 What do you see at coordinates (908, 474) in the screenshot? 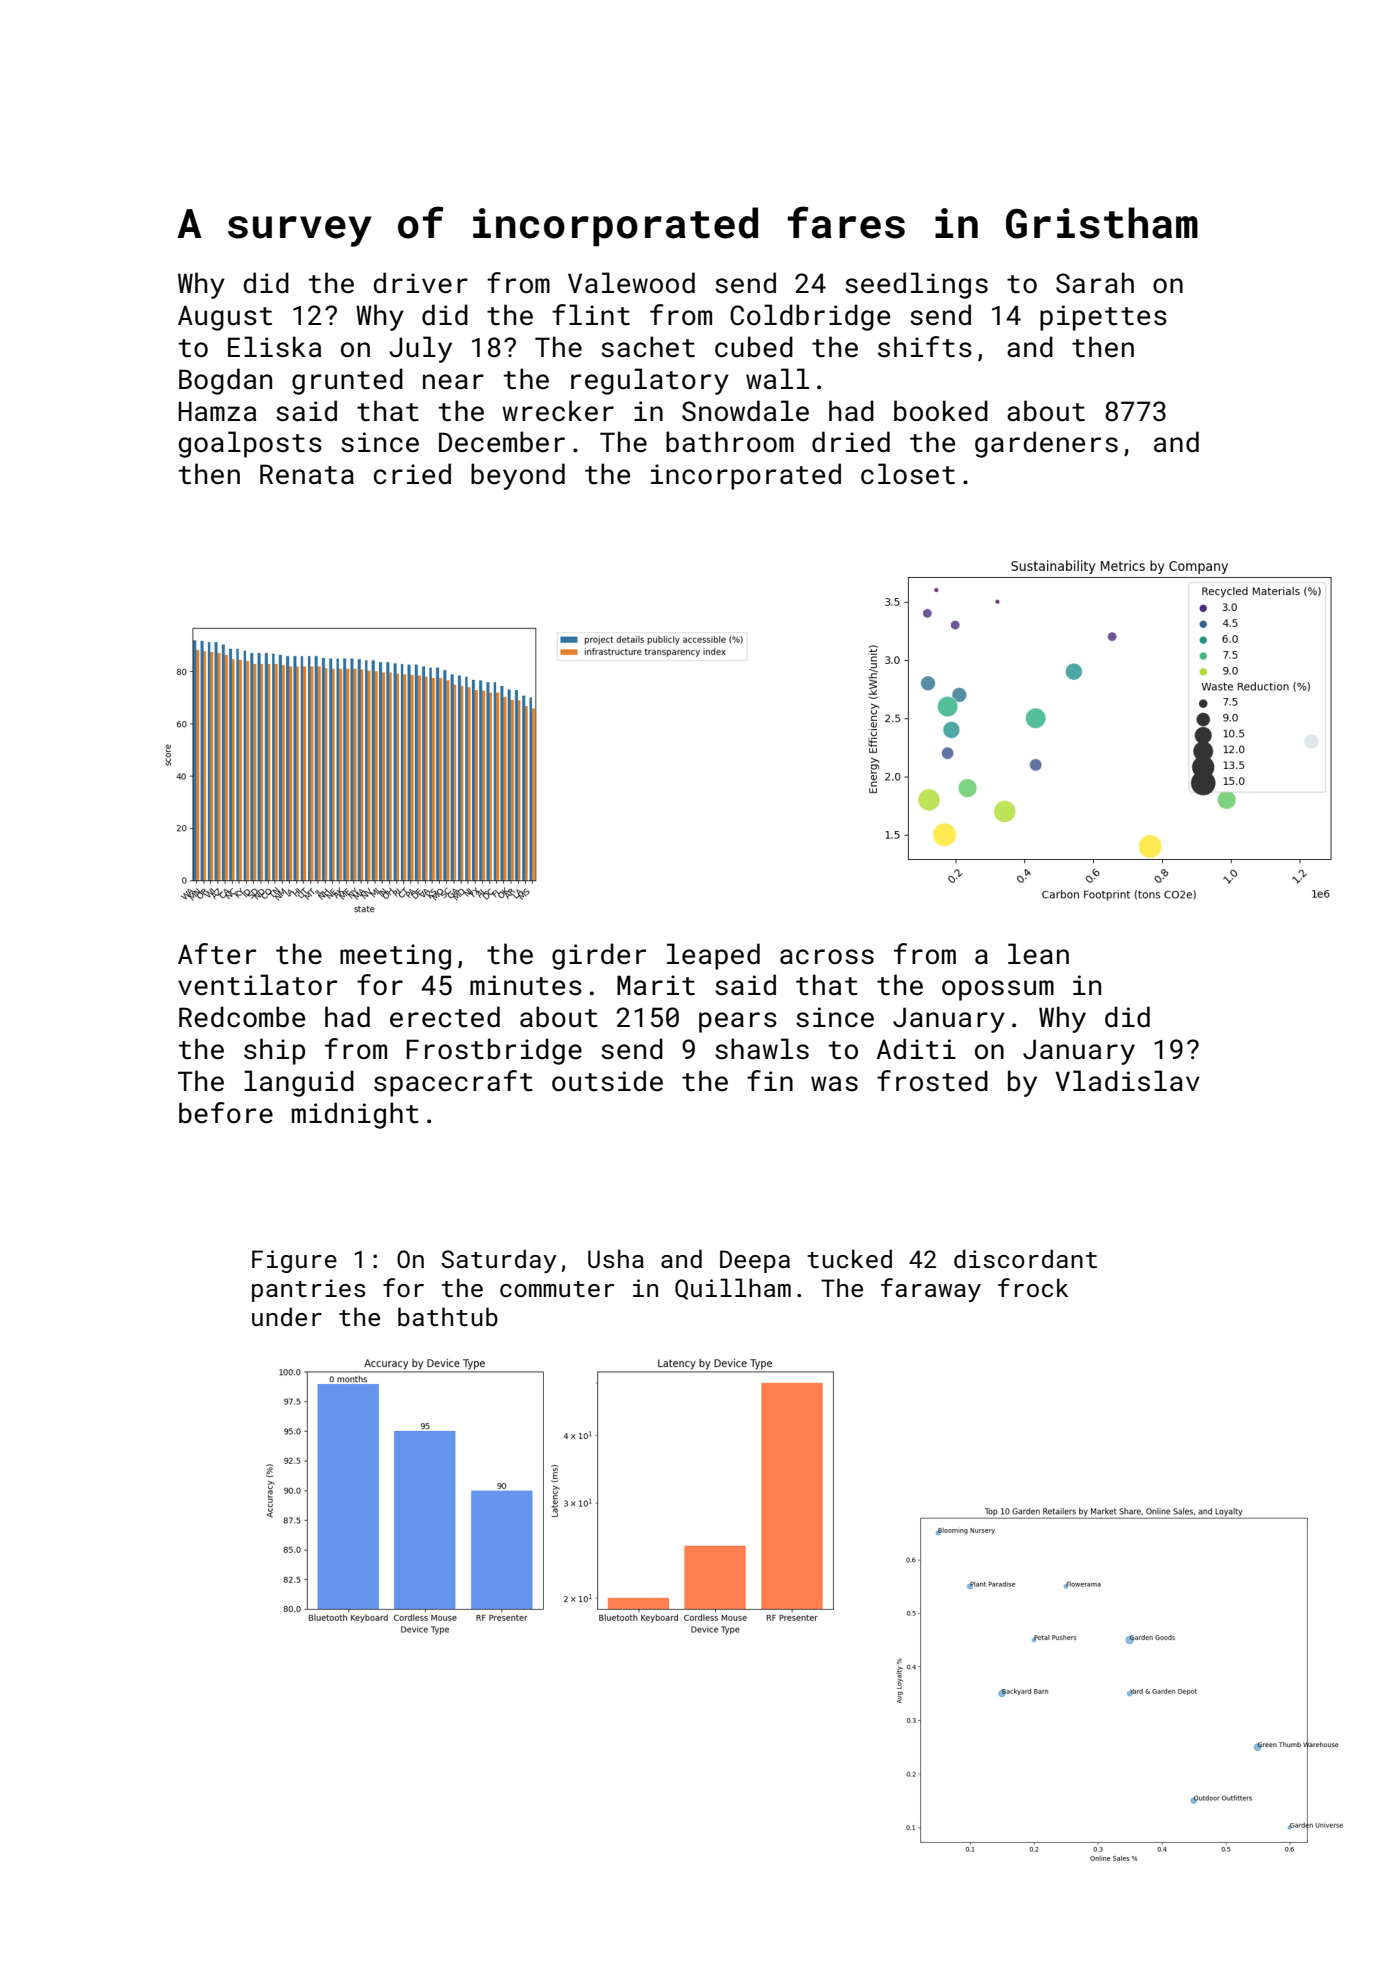
I see `closet` at bounding box center [908, 474].
